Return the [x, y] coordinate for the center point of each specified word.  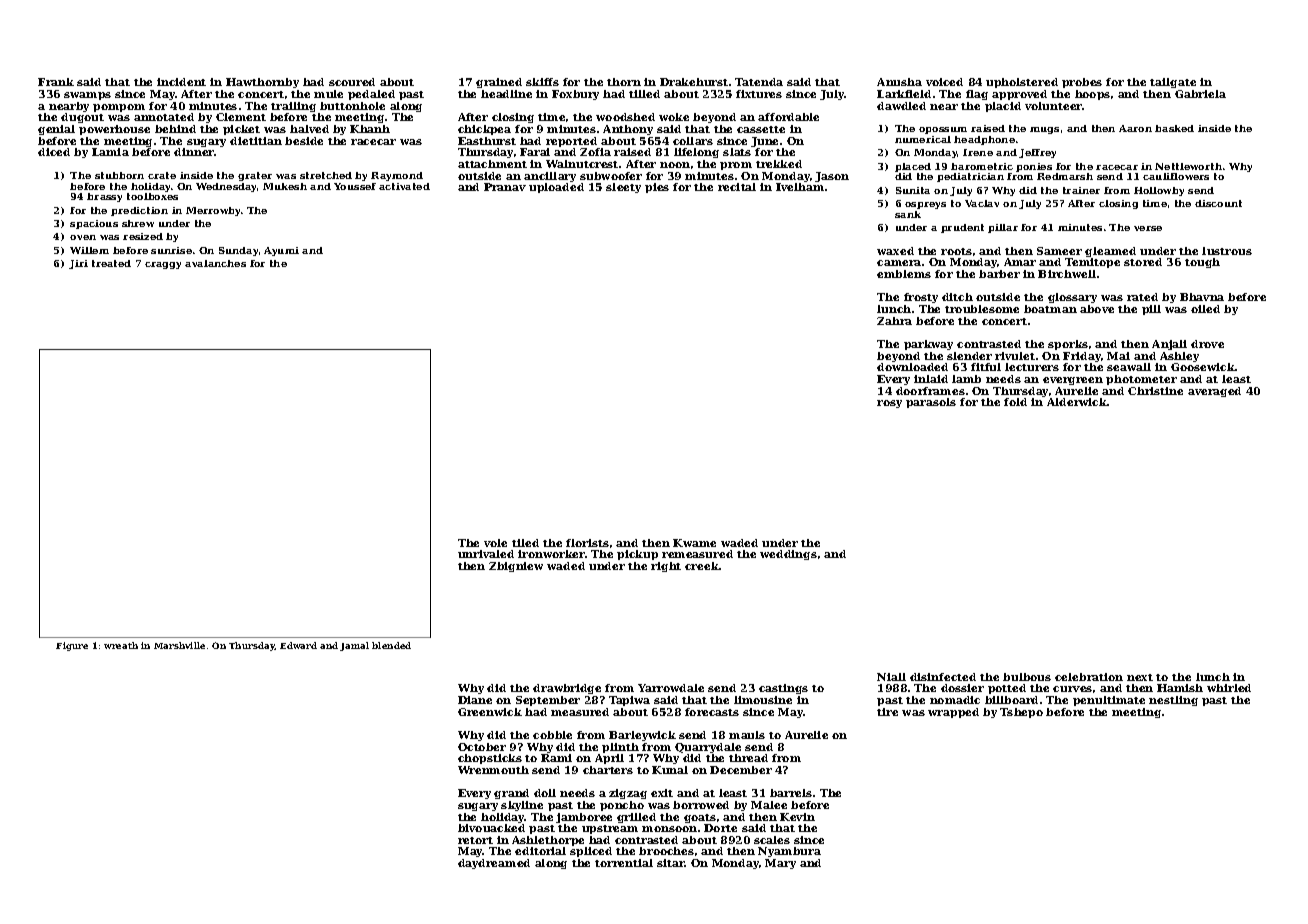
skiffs [542, 82]
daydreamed [494, 864]
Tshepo [1021, 713]
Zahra [894, 321]
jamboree [584, 818]
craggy [163, 265]
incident [181, 82]
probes [1082, 83]
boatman [1050, 309]
